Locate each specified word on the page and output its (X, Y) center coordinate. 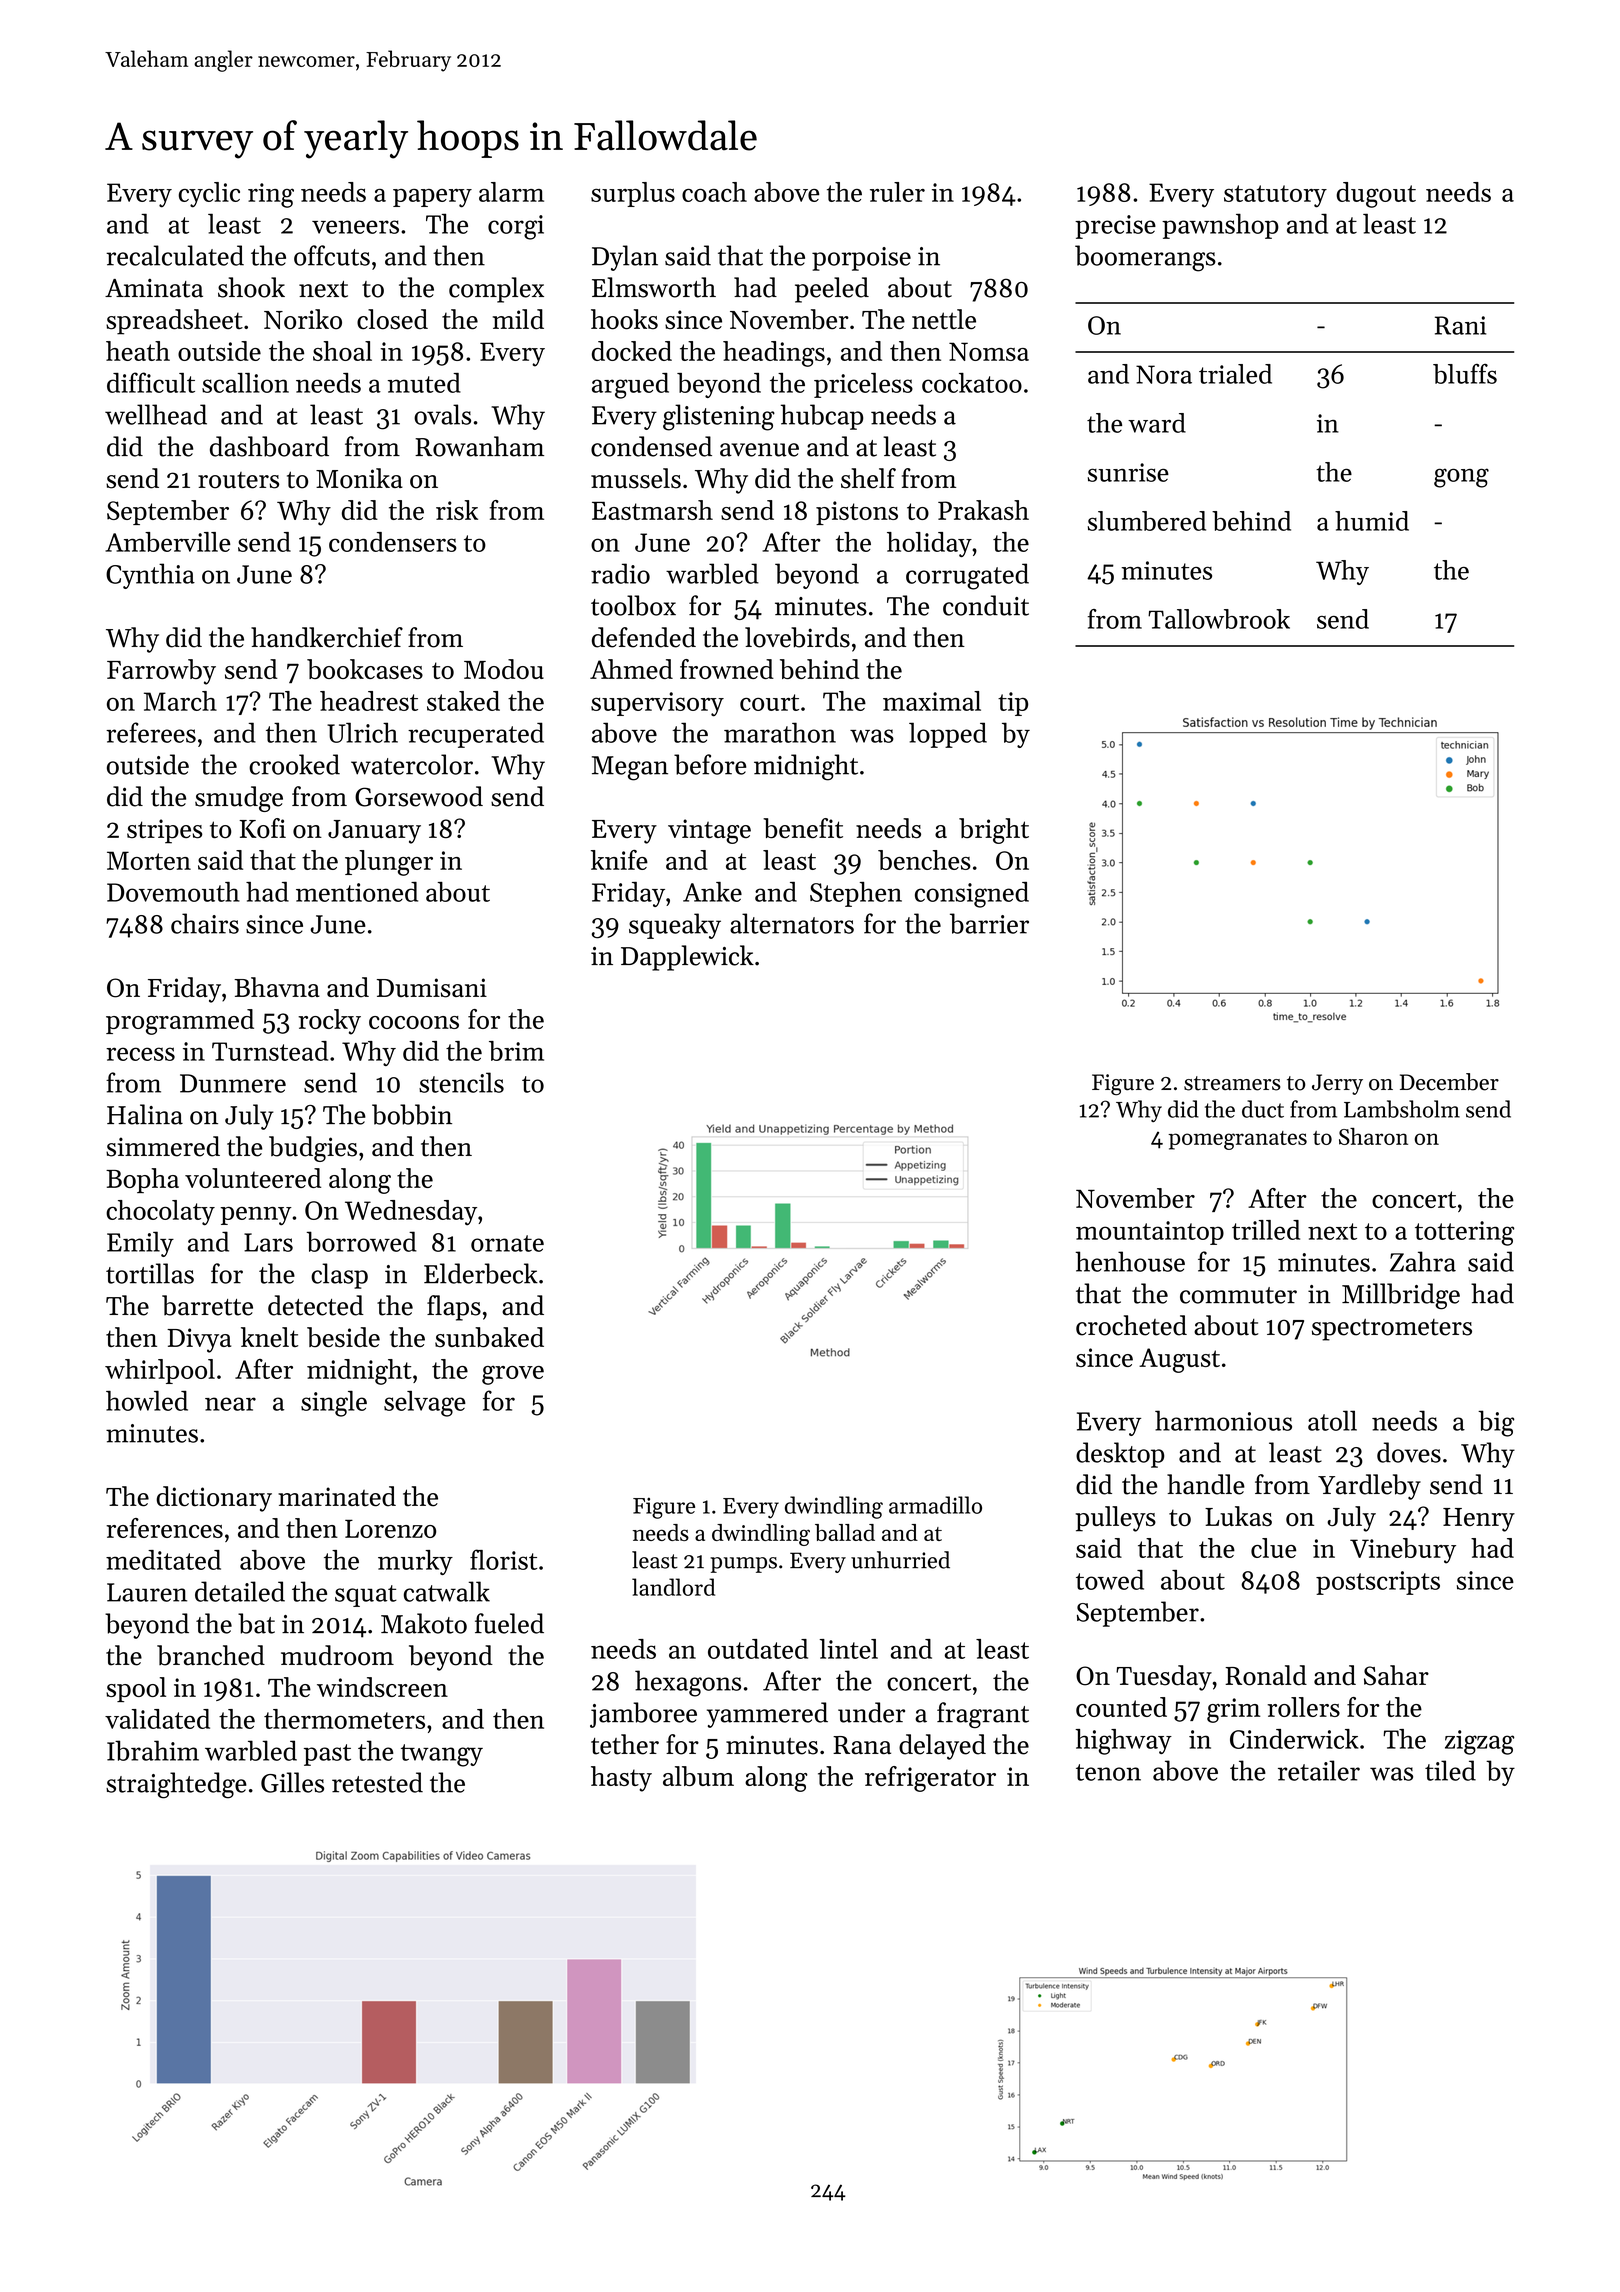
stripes (164, 831)
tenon (1108, 1772)
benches (924, 860)
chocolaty (160, 1213)
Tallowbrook (1219, 619)
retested (377, 1782)
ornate (507, 1243)
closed (392, 319)
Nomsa (989, 351)
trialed (1235, 374)
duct (1263, 1109)
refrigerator (930, 1779)
